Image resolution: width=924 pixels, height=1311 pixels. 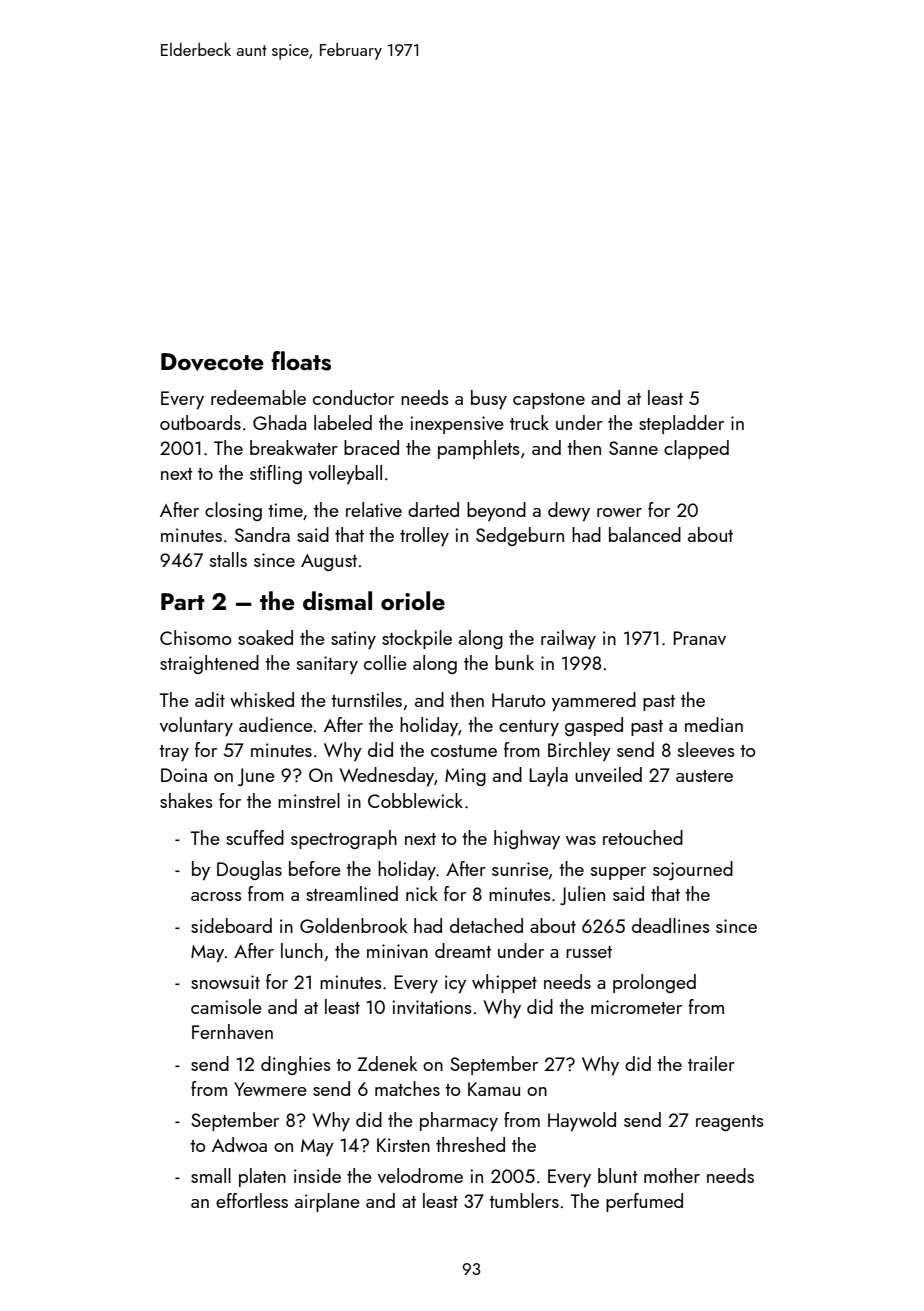 What do you see at coordinates (327, 1202) in the screenshot?
I see `airplane` at bounding box center [327, 1202].
